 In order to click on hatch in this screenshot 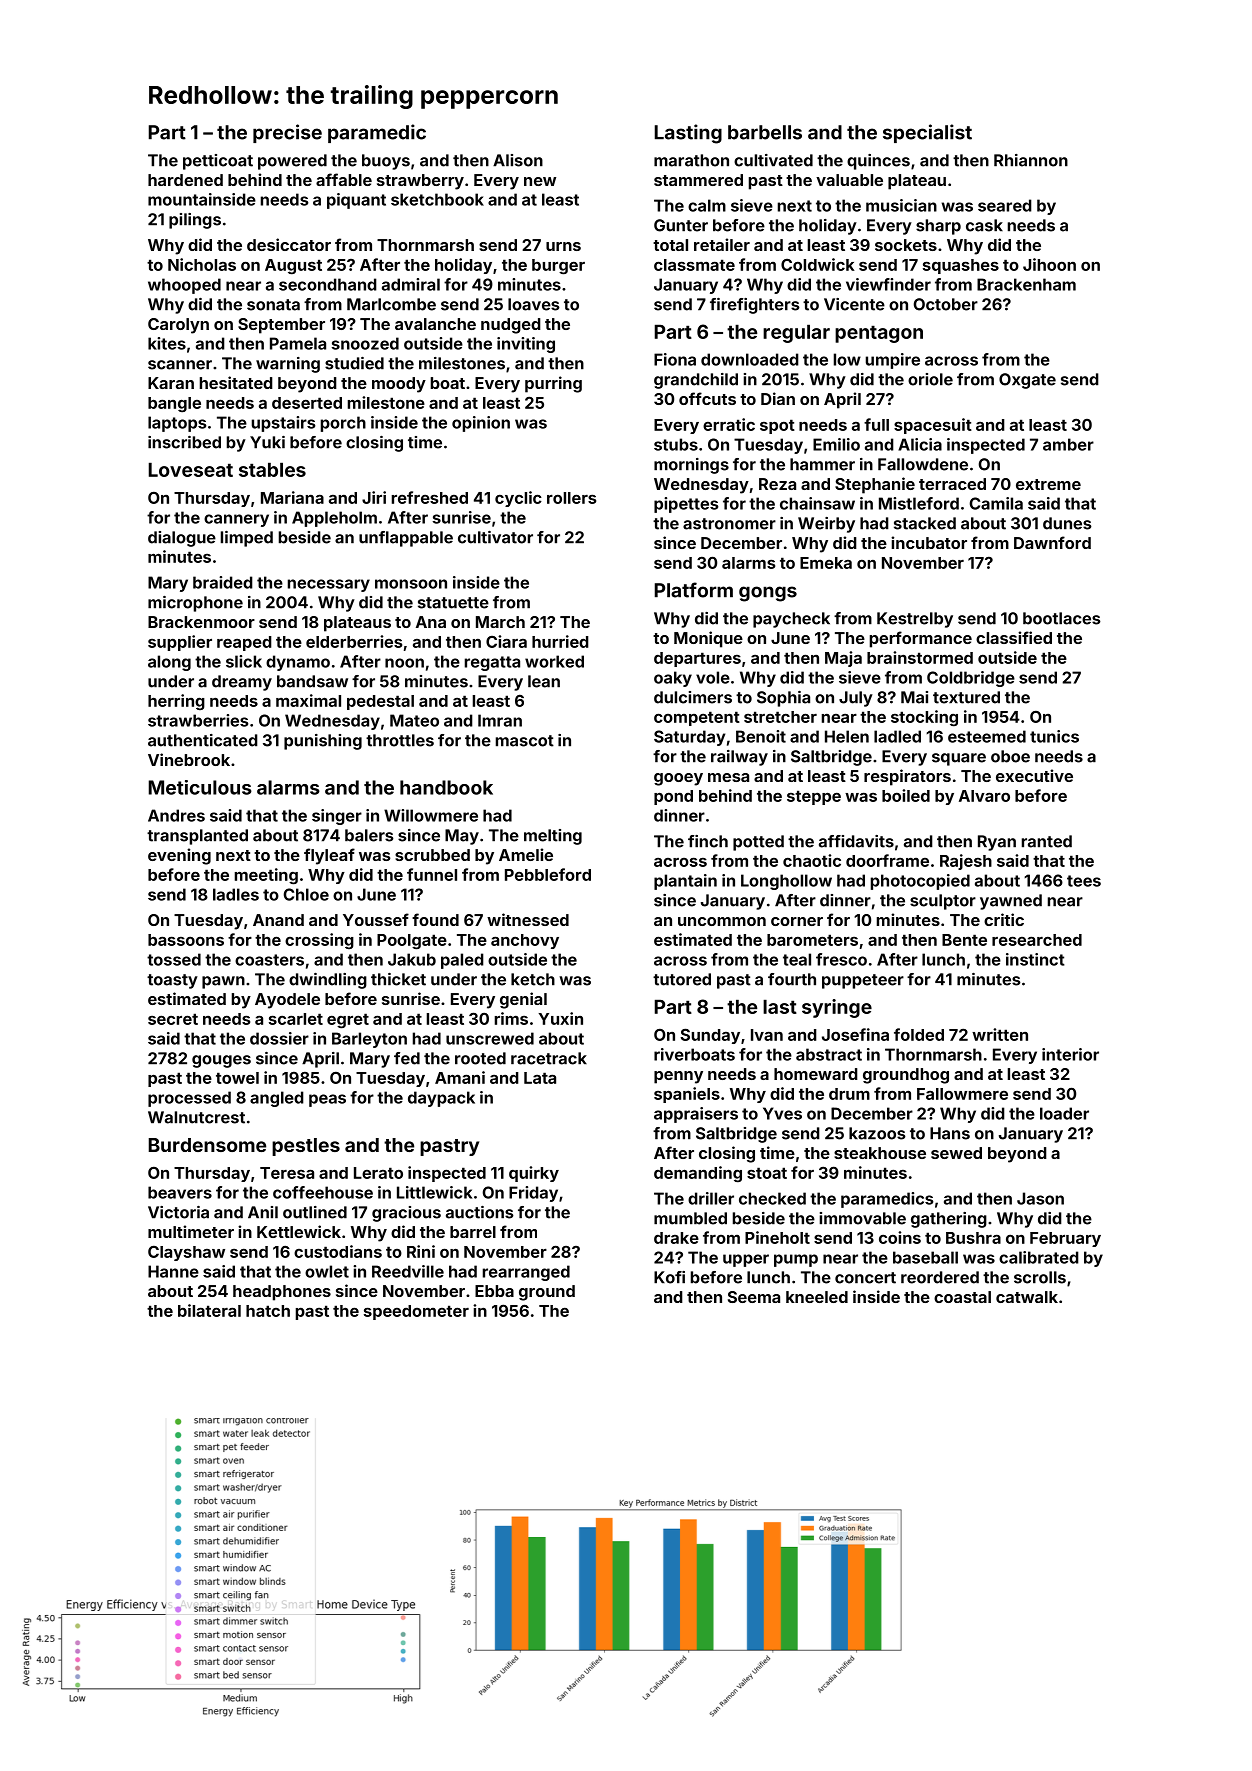, I will do `click(268, 1311)`.
